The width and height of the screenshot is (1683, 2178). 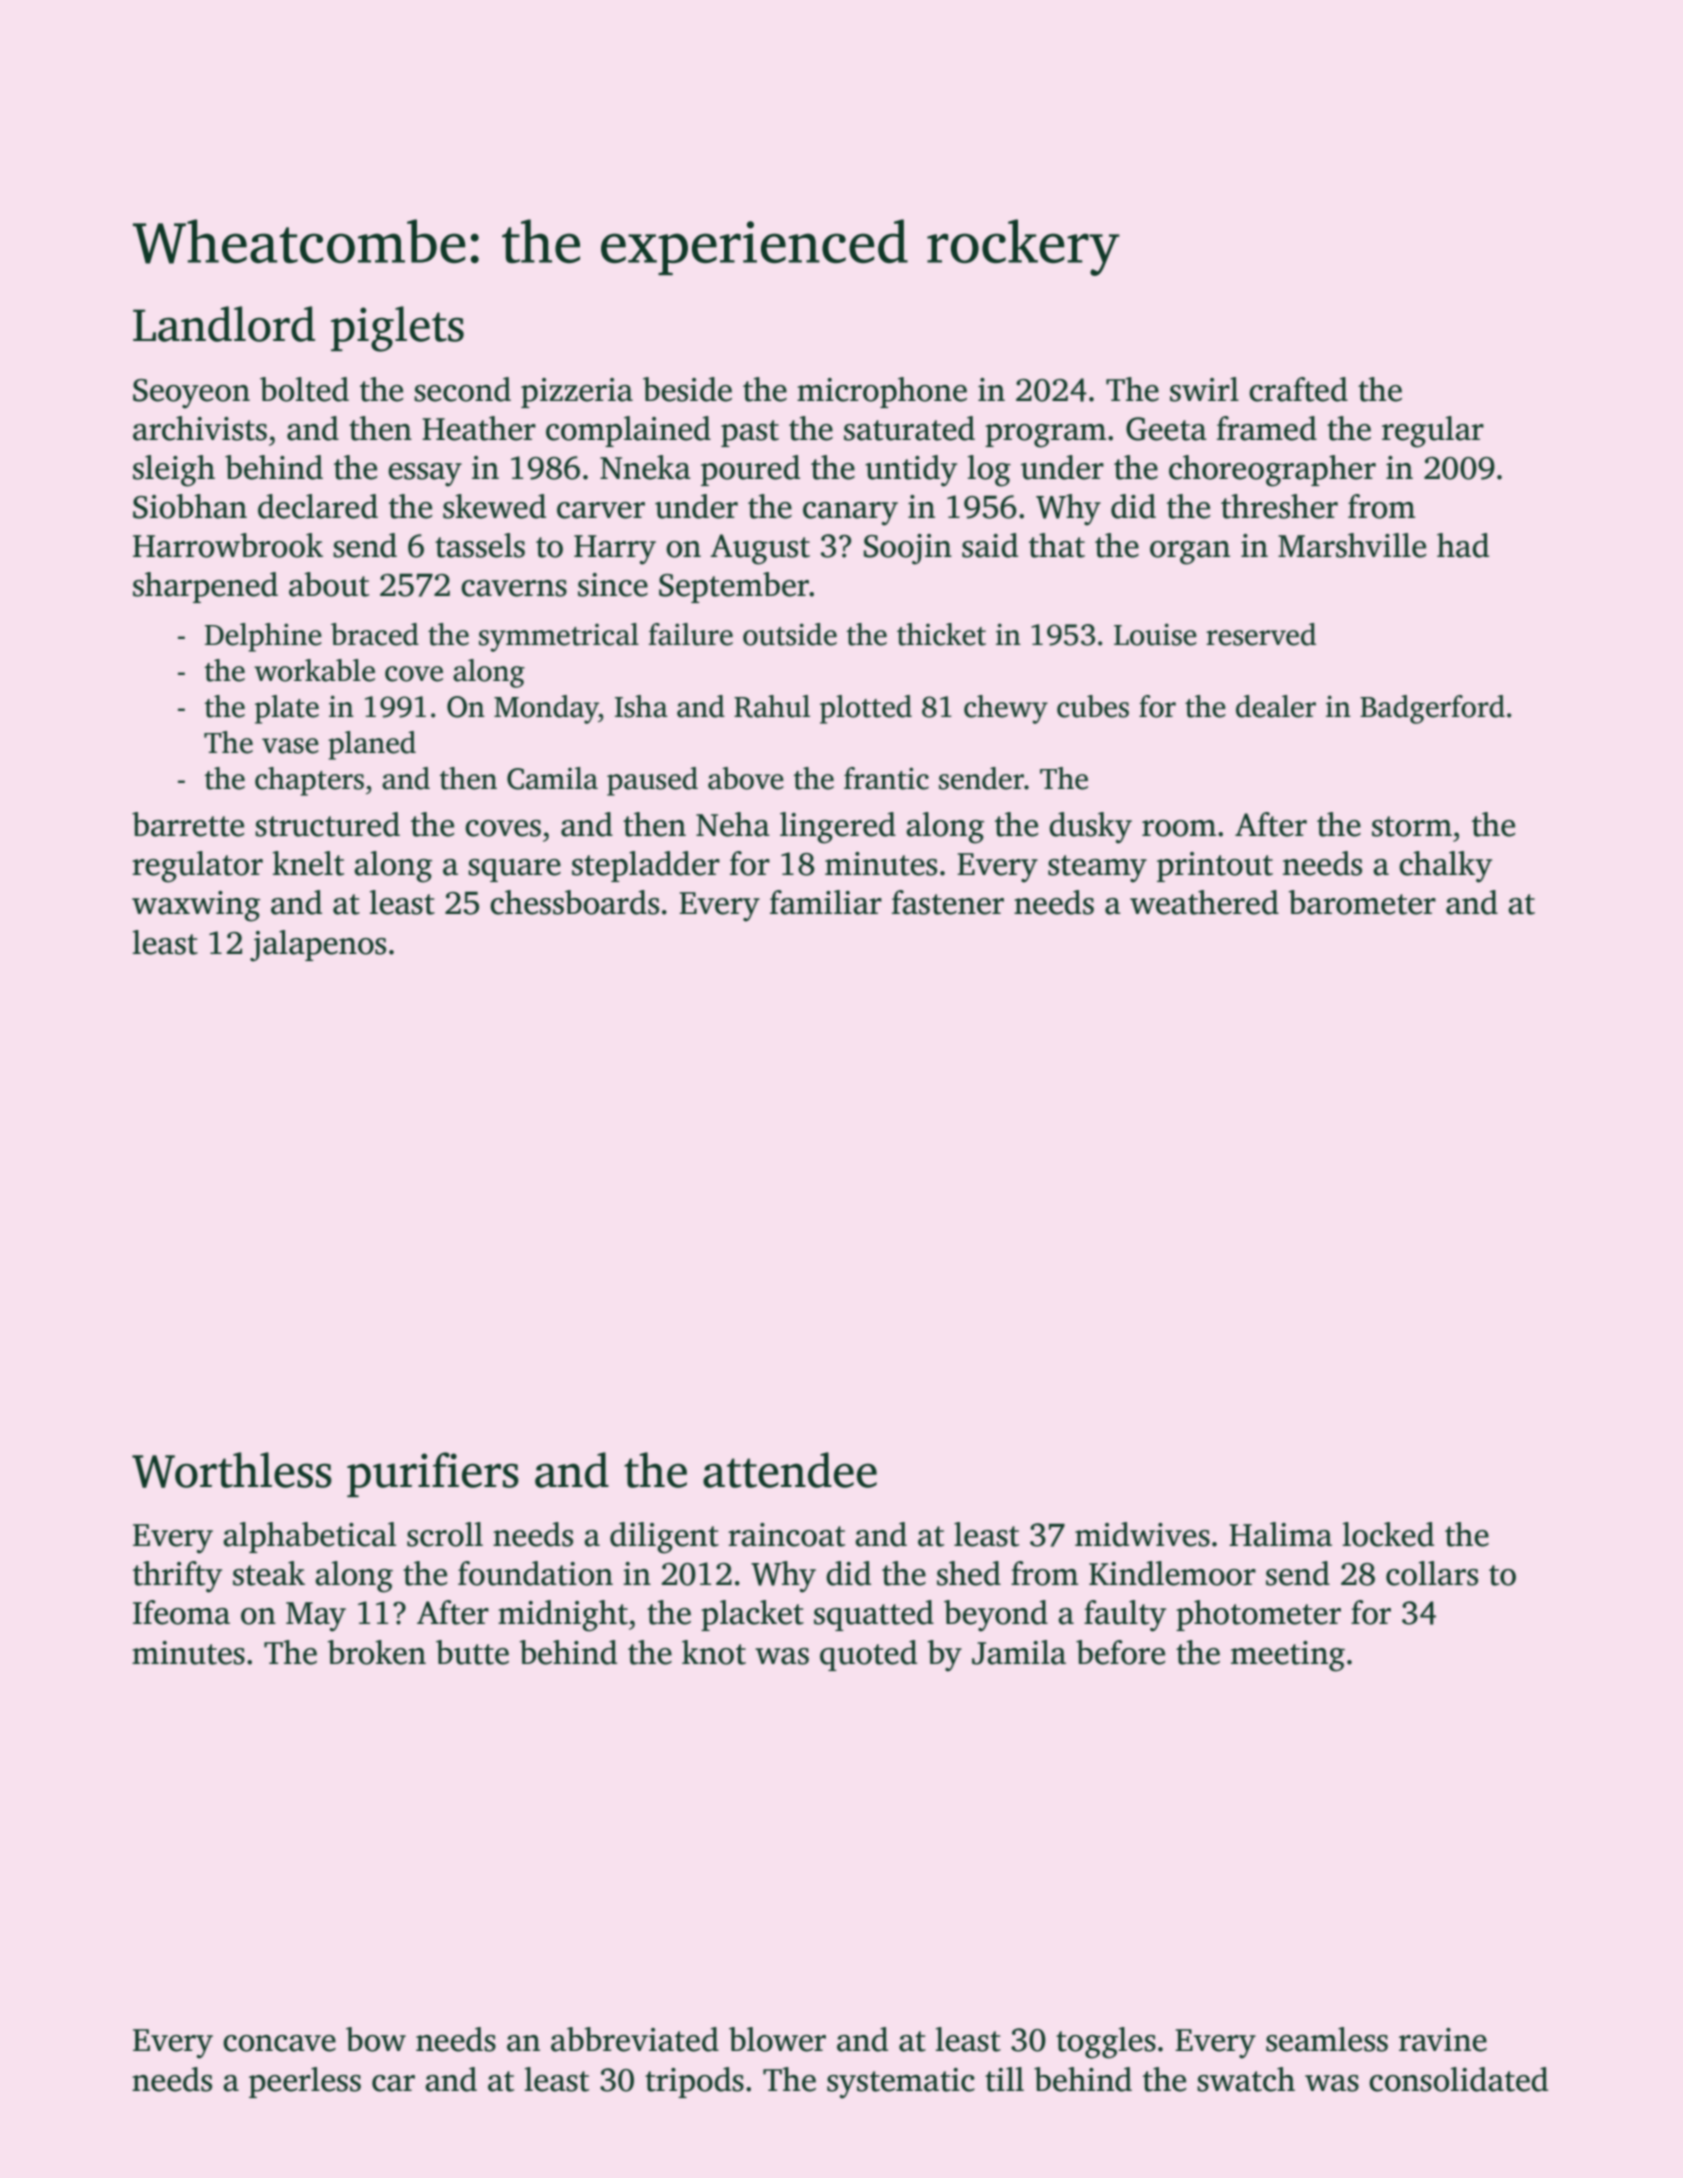 I want to click on abbreviated, so click(x=635, y=2039).
